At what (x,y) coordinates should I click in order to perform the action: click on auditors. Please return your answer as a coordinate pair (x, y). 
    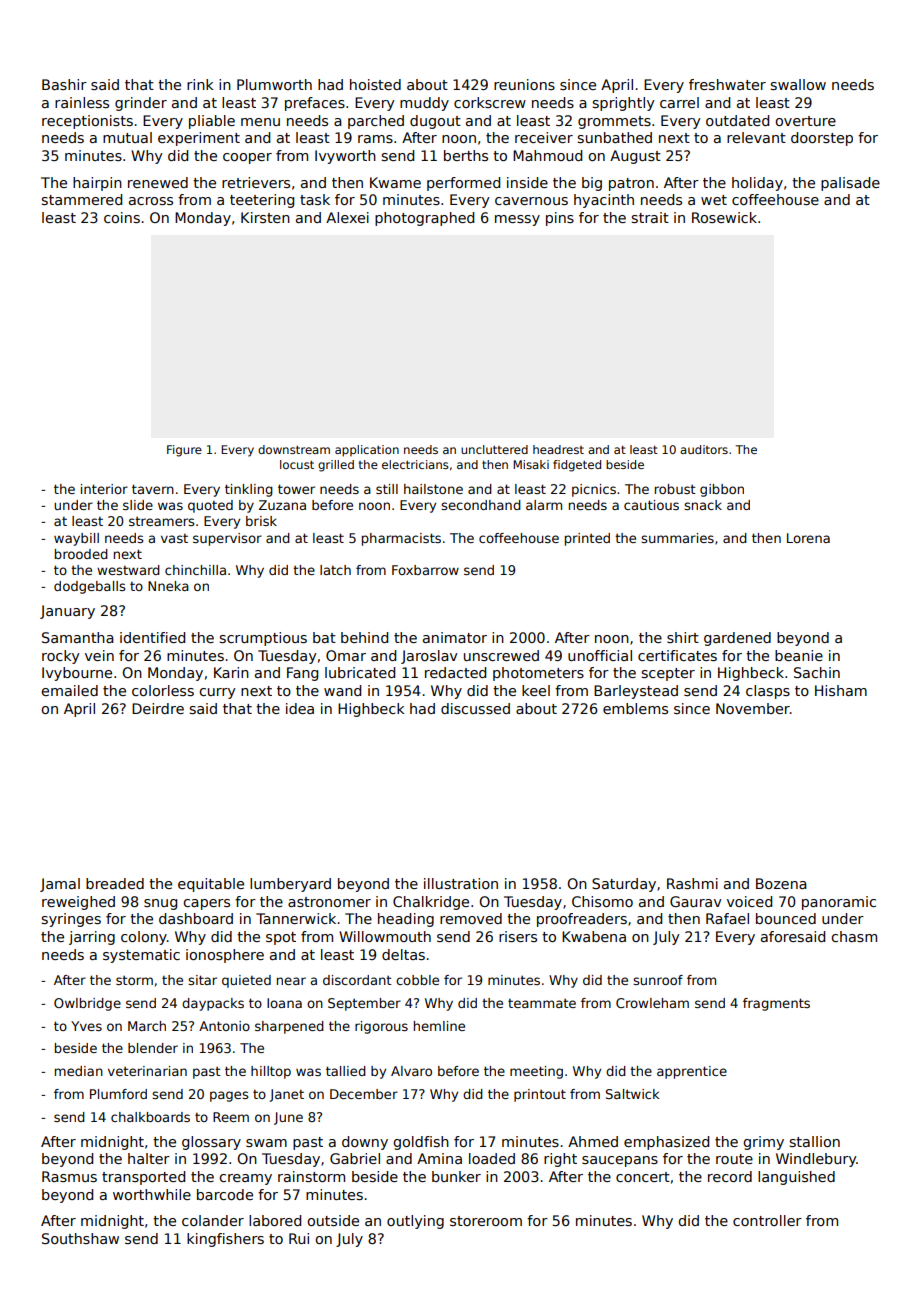
    Looking at the image, I should click on (704, 449).
